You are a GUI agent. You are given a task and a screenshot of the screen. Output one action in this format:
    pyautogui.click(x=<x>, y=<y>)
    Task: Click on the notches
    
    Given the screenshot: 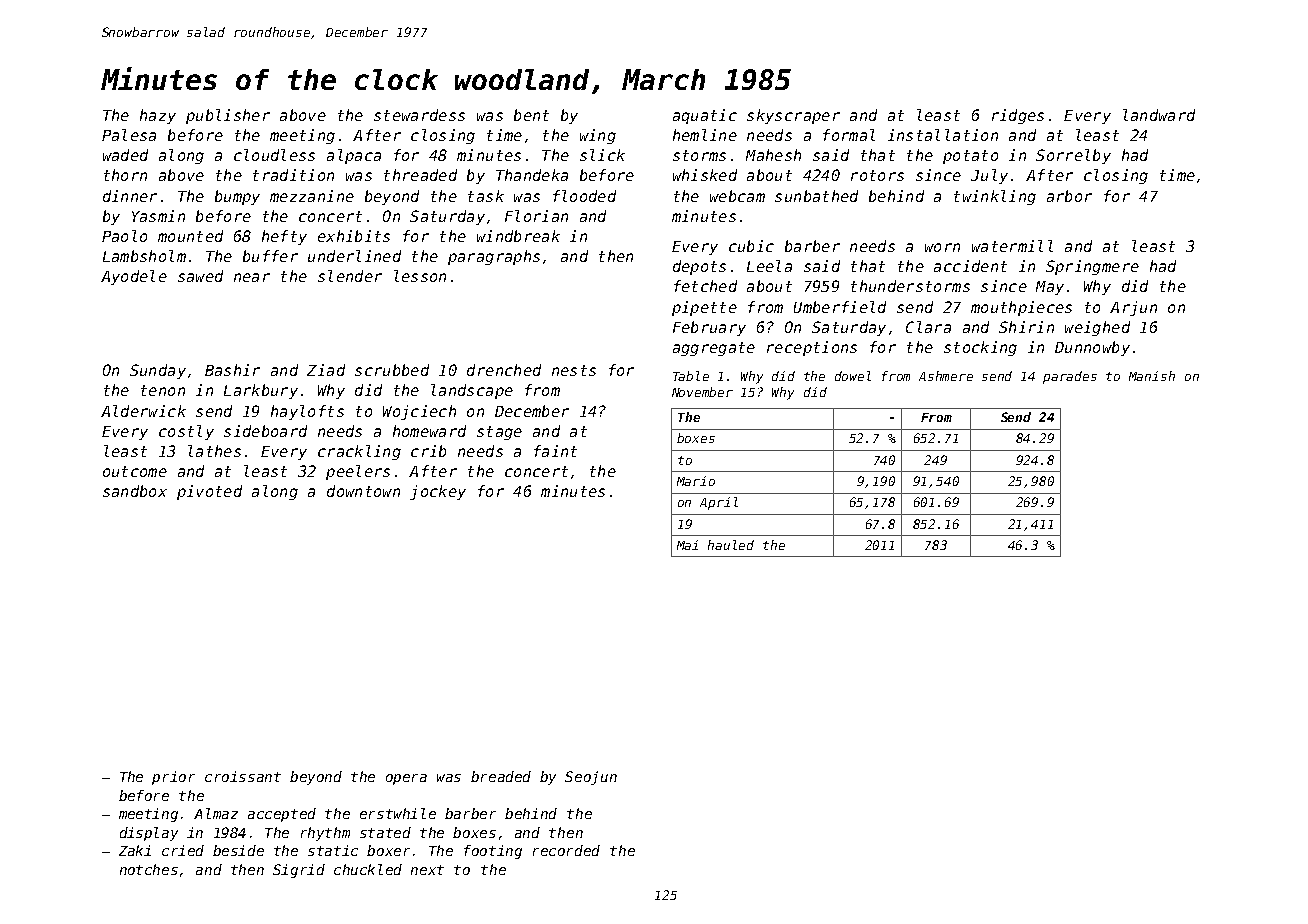 What is the action you would take?
    pyautogui.click(x=149, y=869)
